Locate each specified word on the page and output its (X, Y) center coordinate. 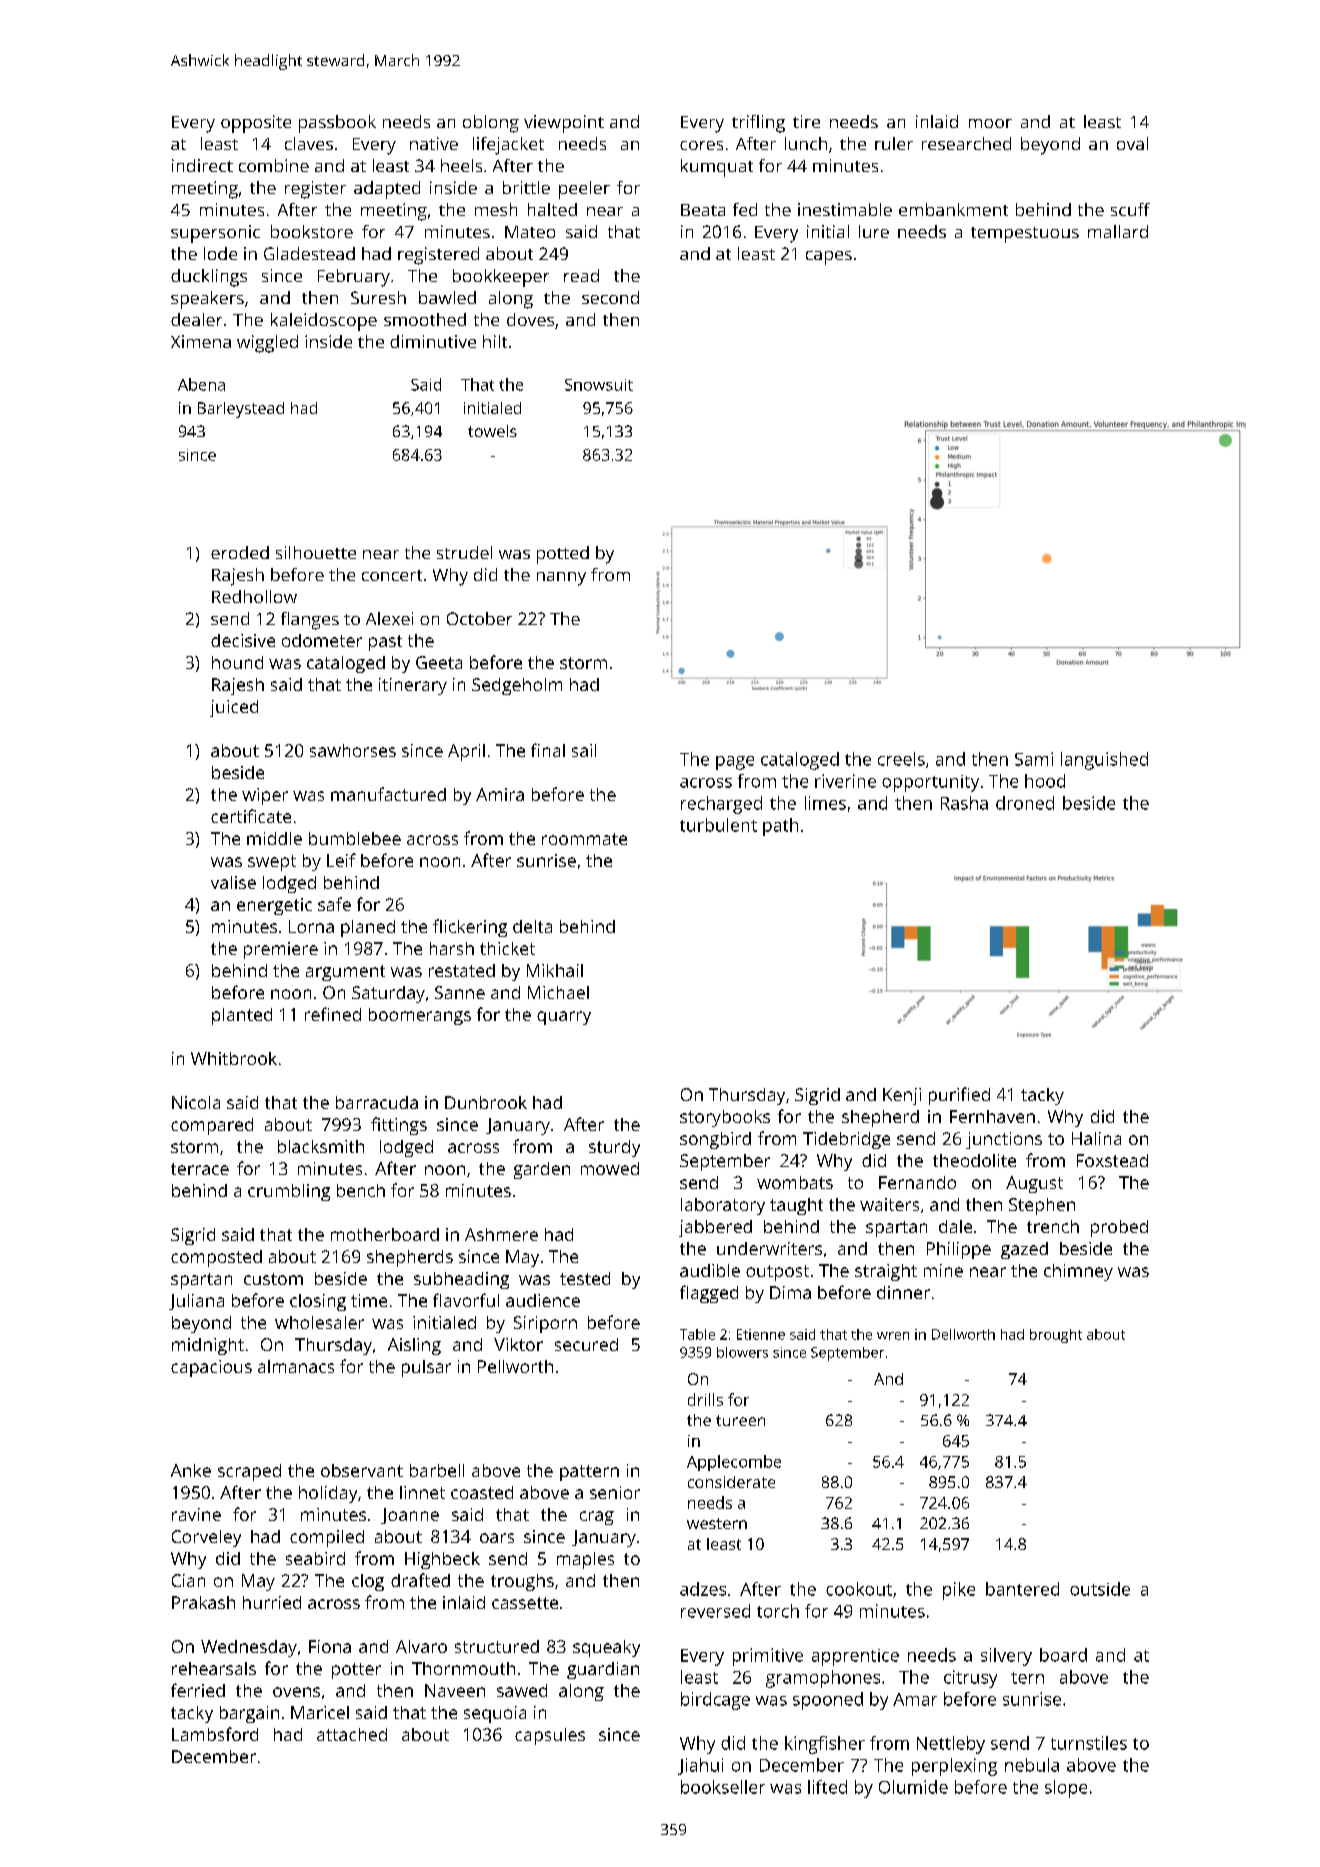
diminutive (433, 341)
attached (352, 1734)
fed (745, 209)
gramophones (823, 1679)
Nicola (196, 1102)
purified (959, 1096)
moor (990, 123)
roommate (584, 839)
